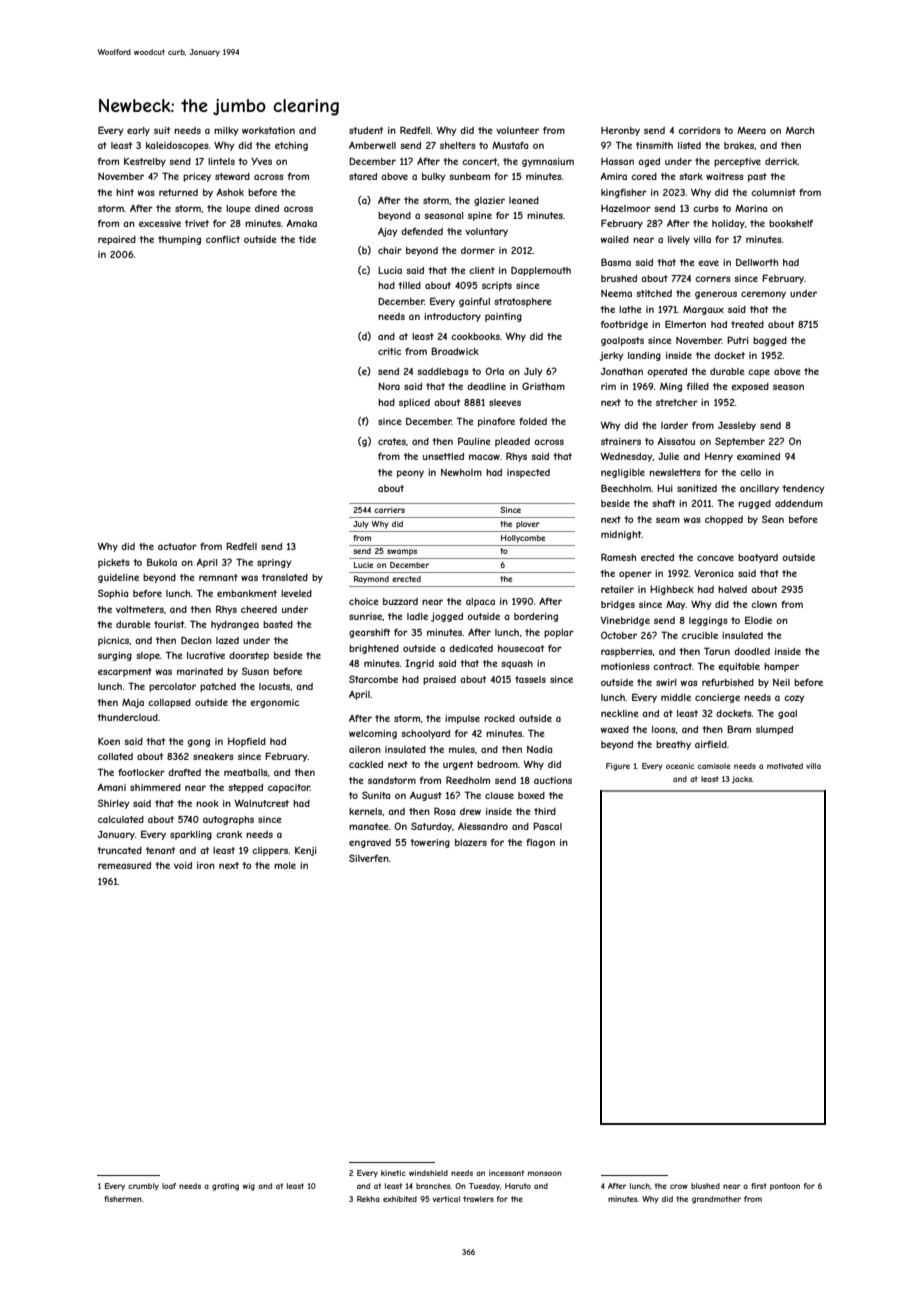 The image size is (924, 1308). What do you see at coordinates (143, 1187) in the screenshot?
I see `crumbly` at bounding box center [143, 1187].
